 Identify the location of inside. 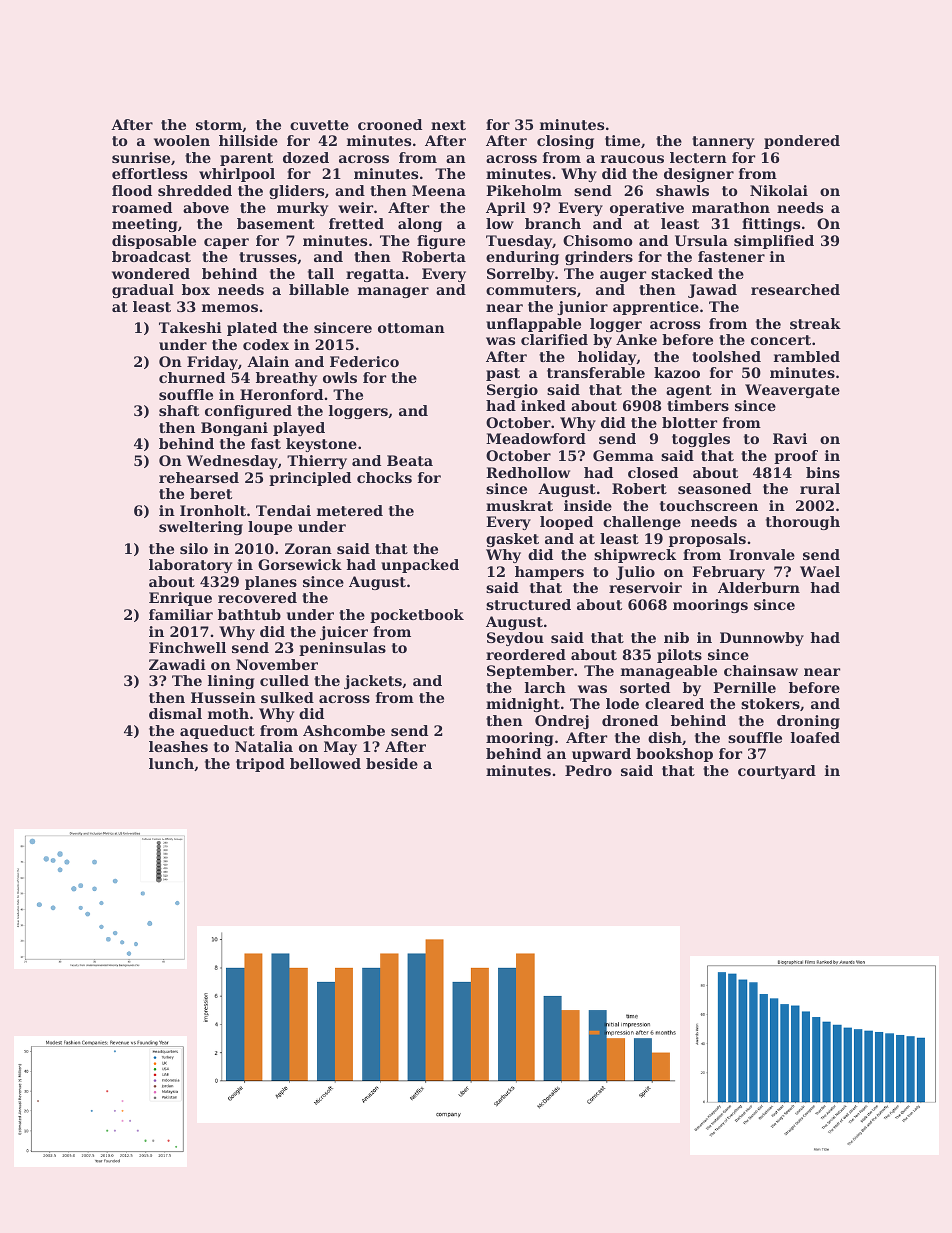
(588, 505).
